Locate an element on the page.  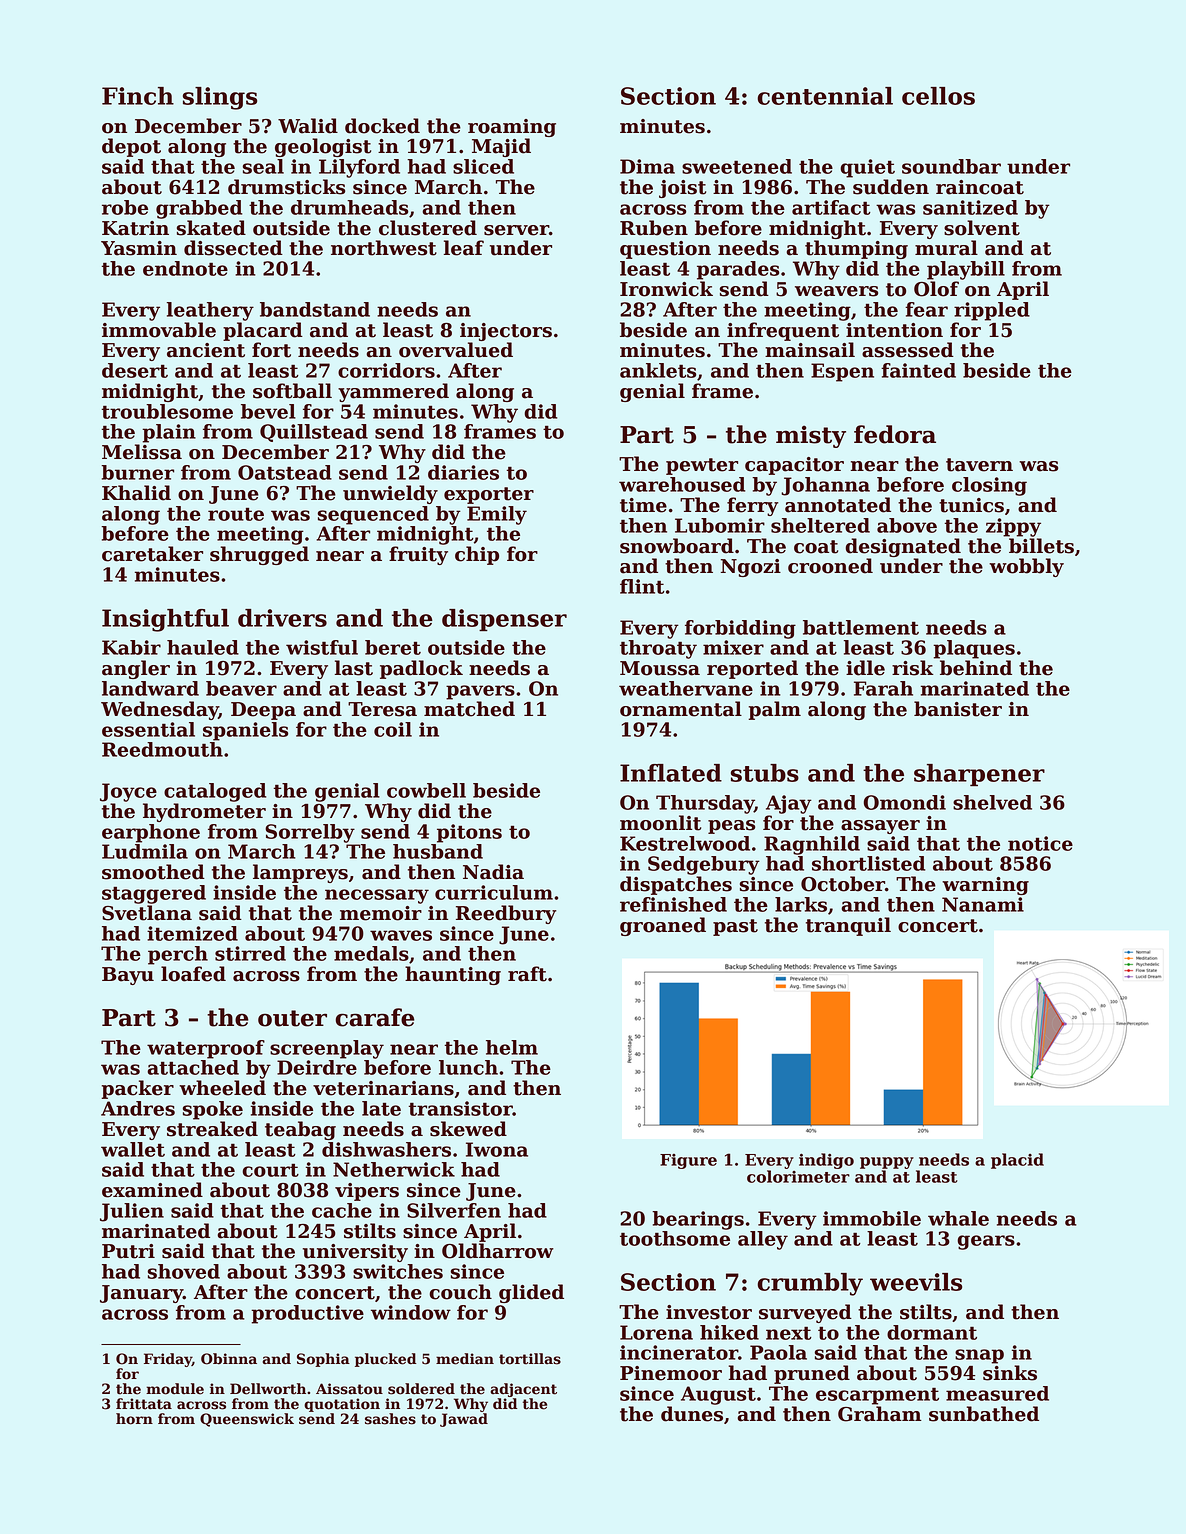
fedora is located at coordinates (895, 434).
